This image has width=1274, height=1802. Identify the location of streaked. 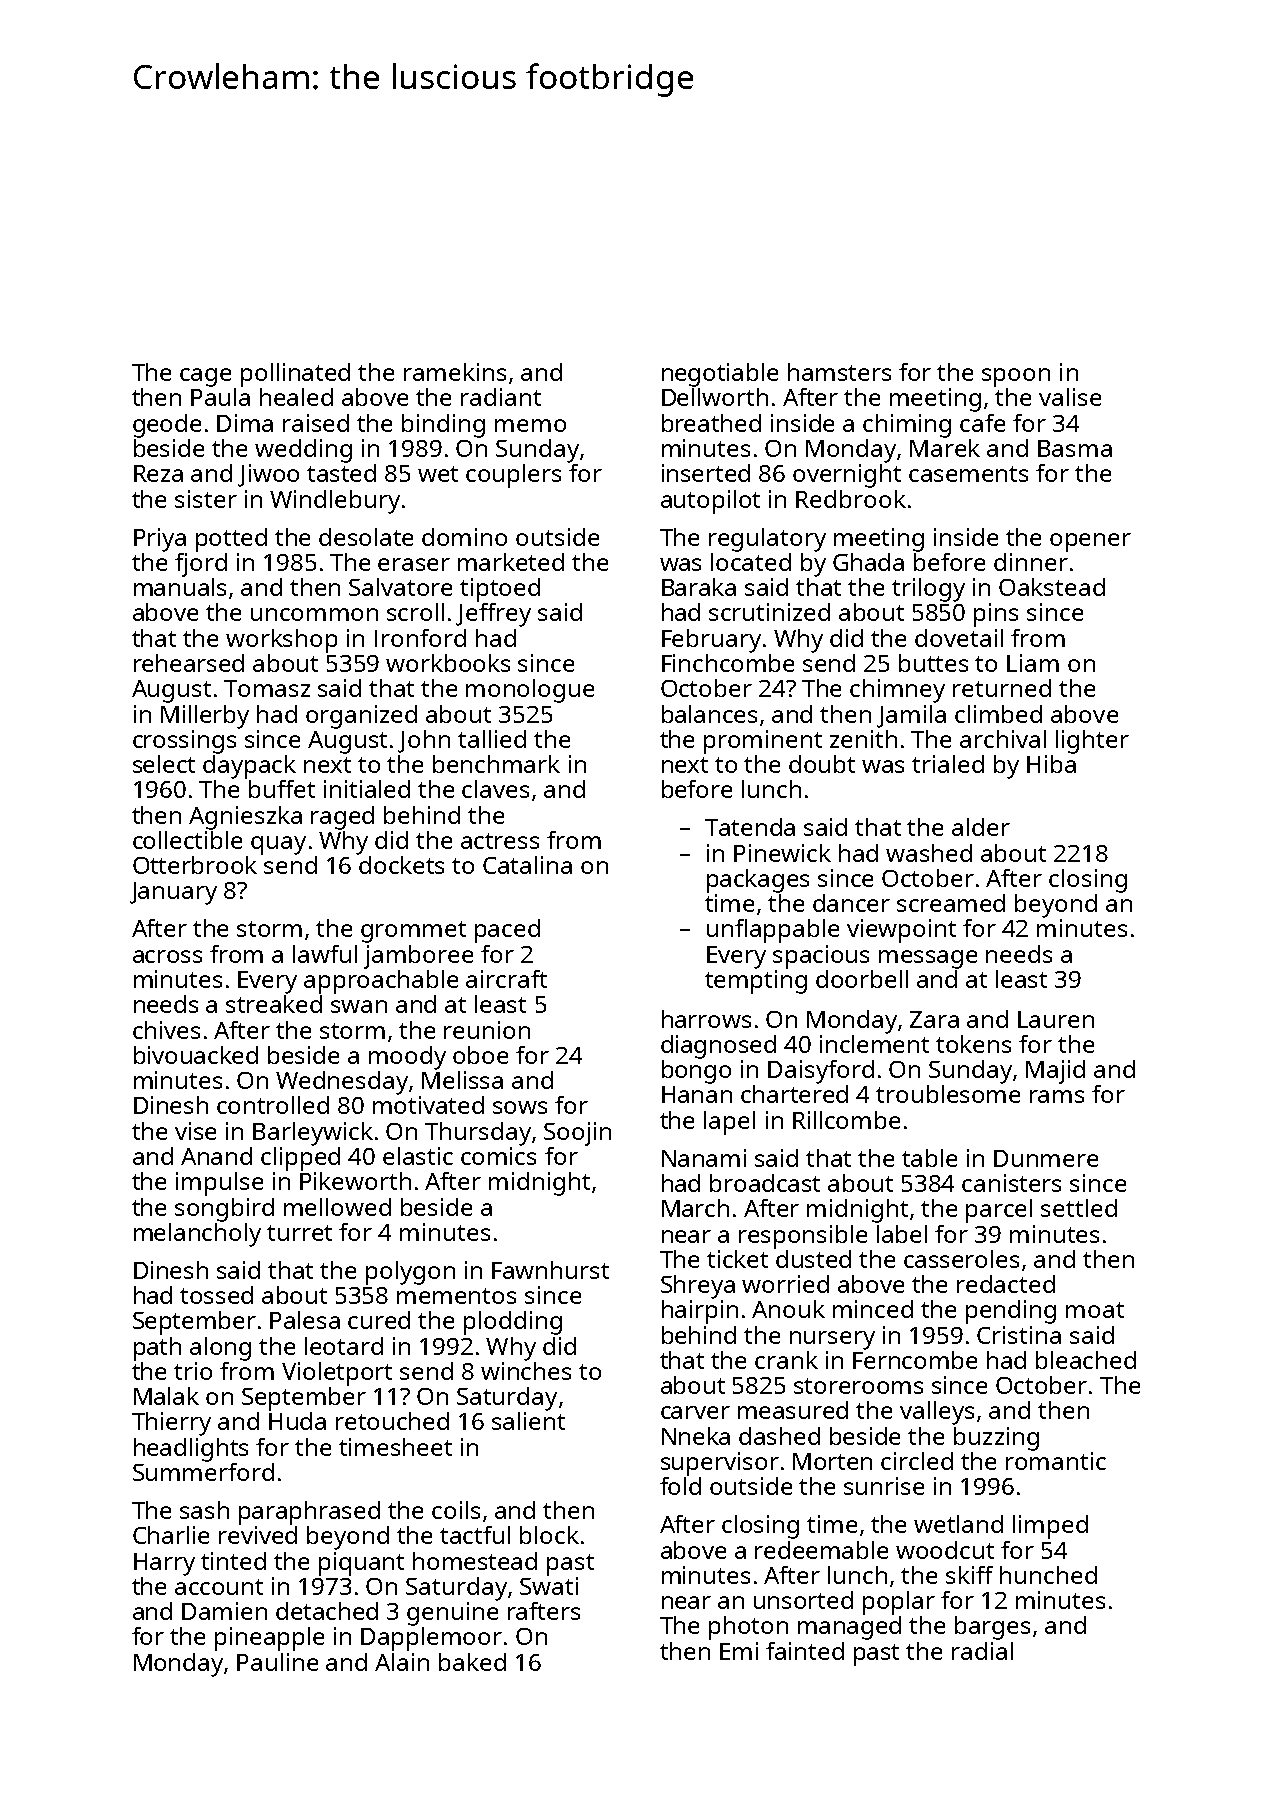
(274, 1004).
